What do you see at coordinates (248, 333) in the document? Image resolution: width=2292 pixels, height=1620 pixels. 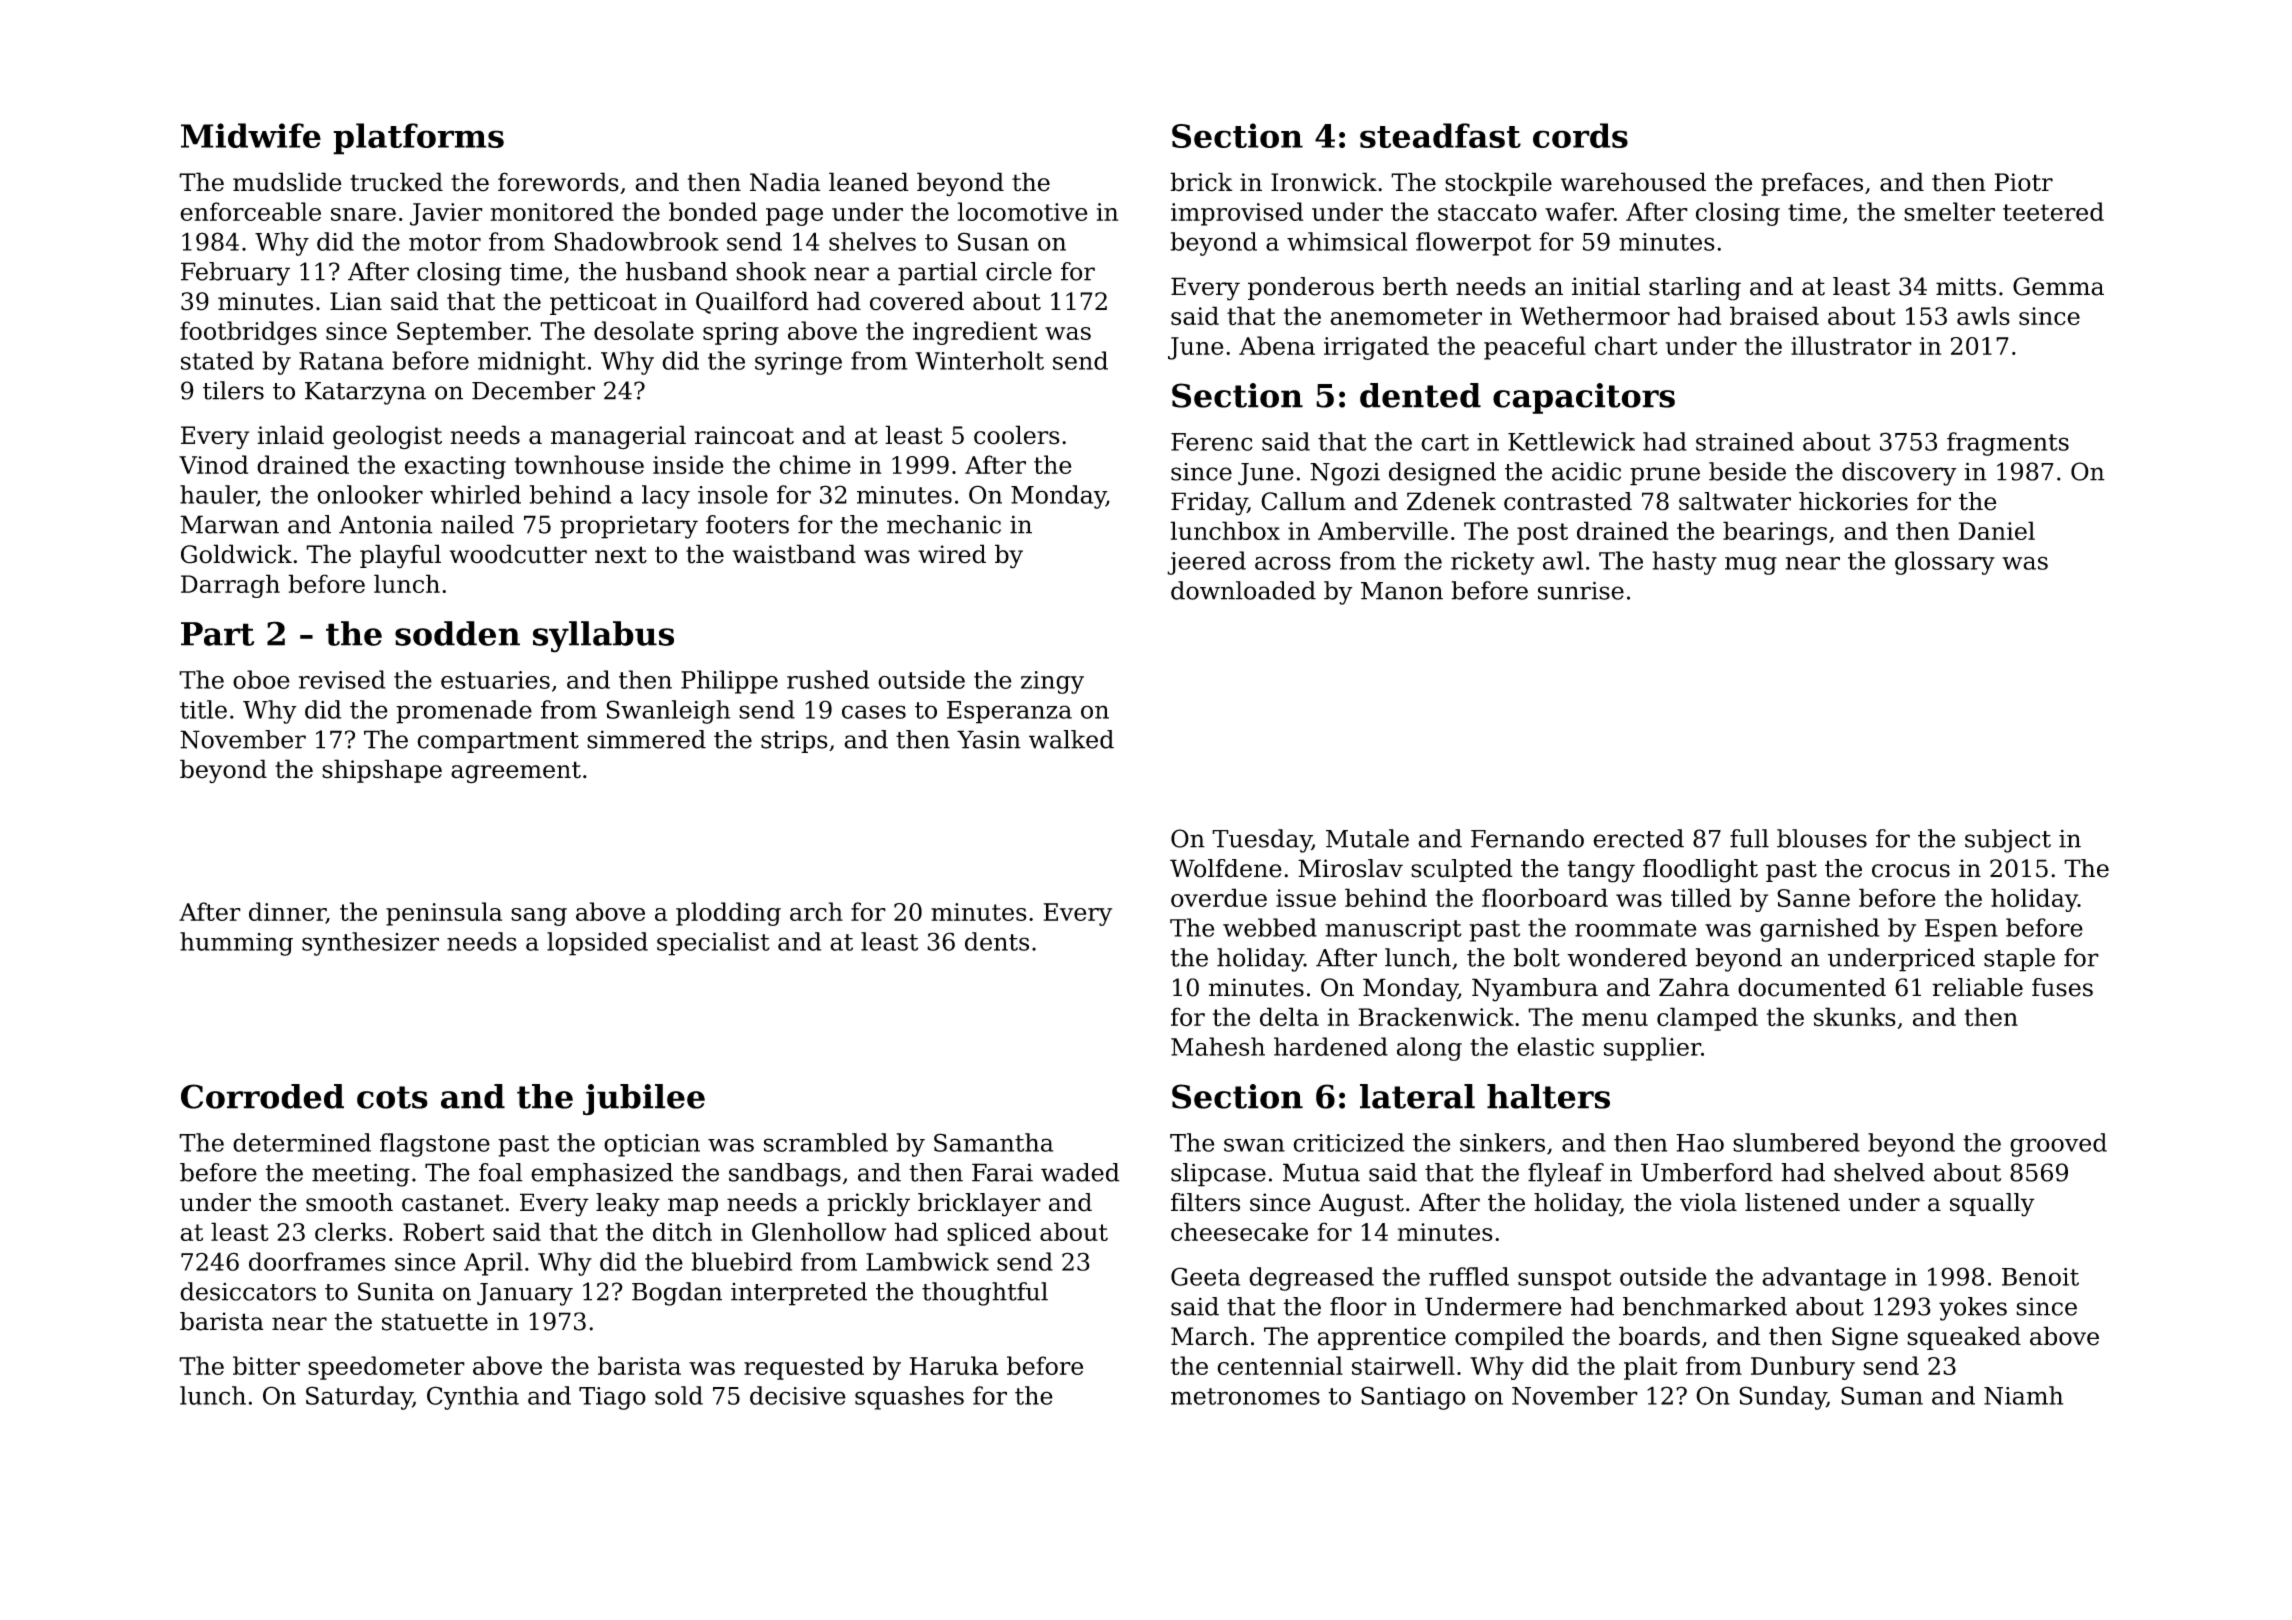 I see `footbridges` at bounding box center [248, 333].
